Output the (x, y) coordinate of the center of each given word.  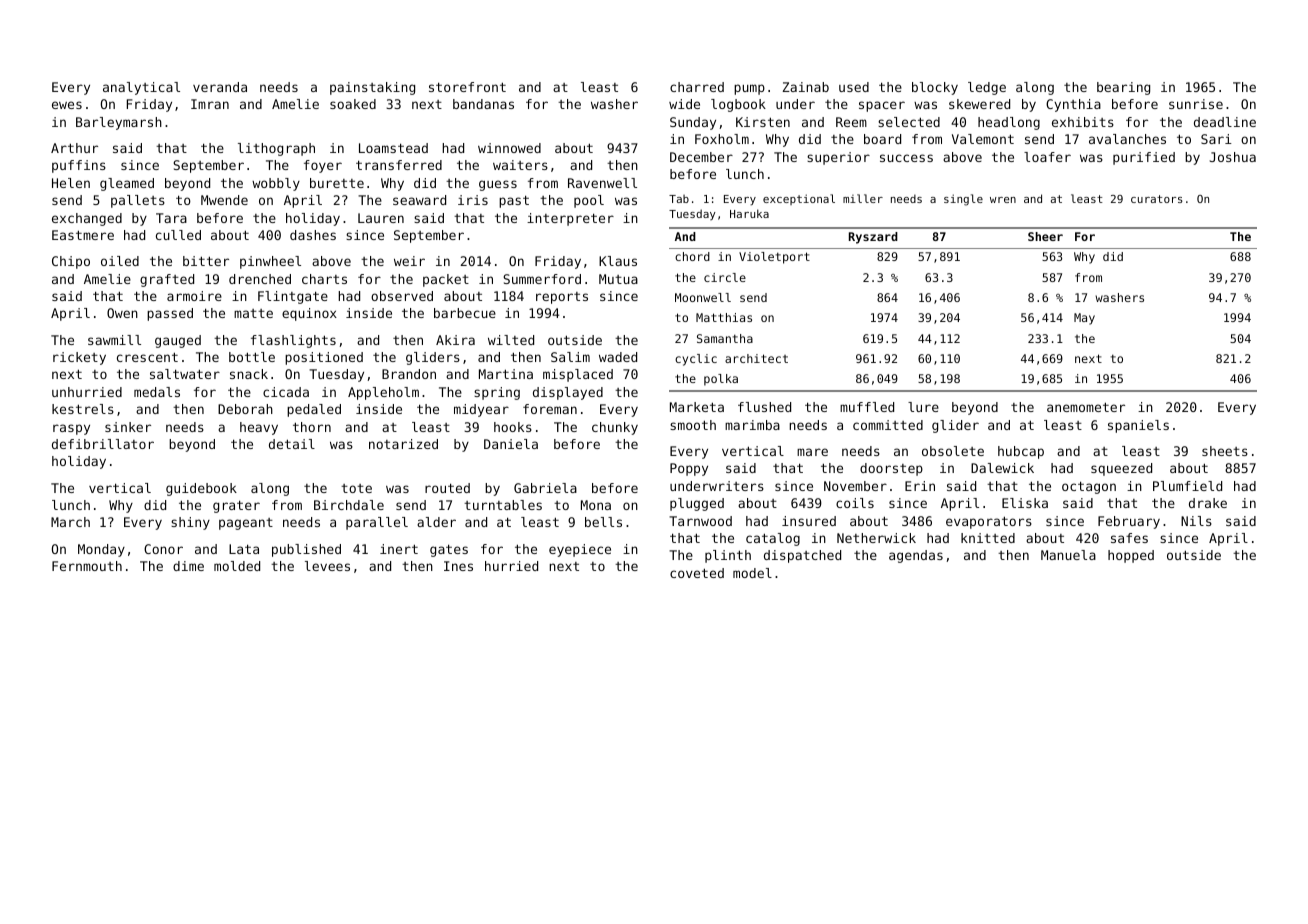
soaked (353, 104)
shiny (190, 523)
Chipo (71, 262)
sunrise (1196, 104)
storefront (467, 87)
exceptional (799, 199)
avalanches (1127, 139)
